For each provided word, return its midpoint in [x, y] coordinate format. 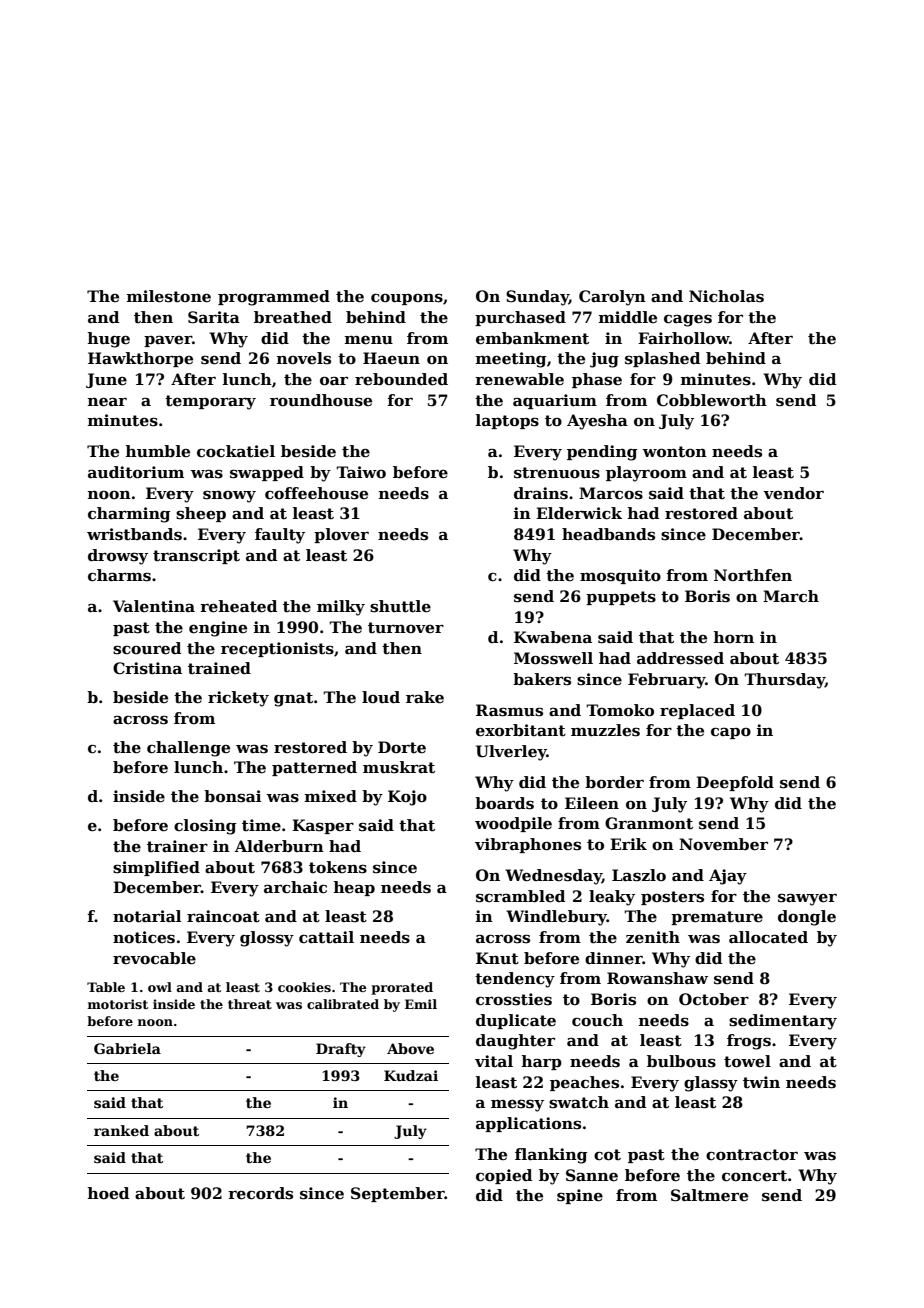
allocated [768, 937]
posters [672, 898]
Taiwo [361, 472]
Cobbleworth [712, 400]
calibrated [343, 1004]
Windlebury [556, 918]
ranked [121, 1130]
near [107, 402]
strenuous [557, 473]
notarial [147, 916]
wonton [675, 452]
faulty [280, 536]
